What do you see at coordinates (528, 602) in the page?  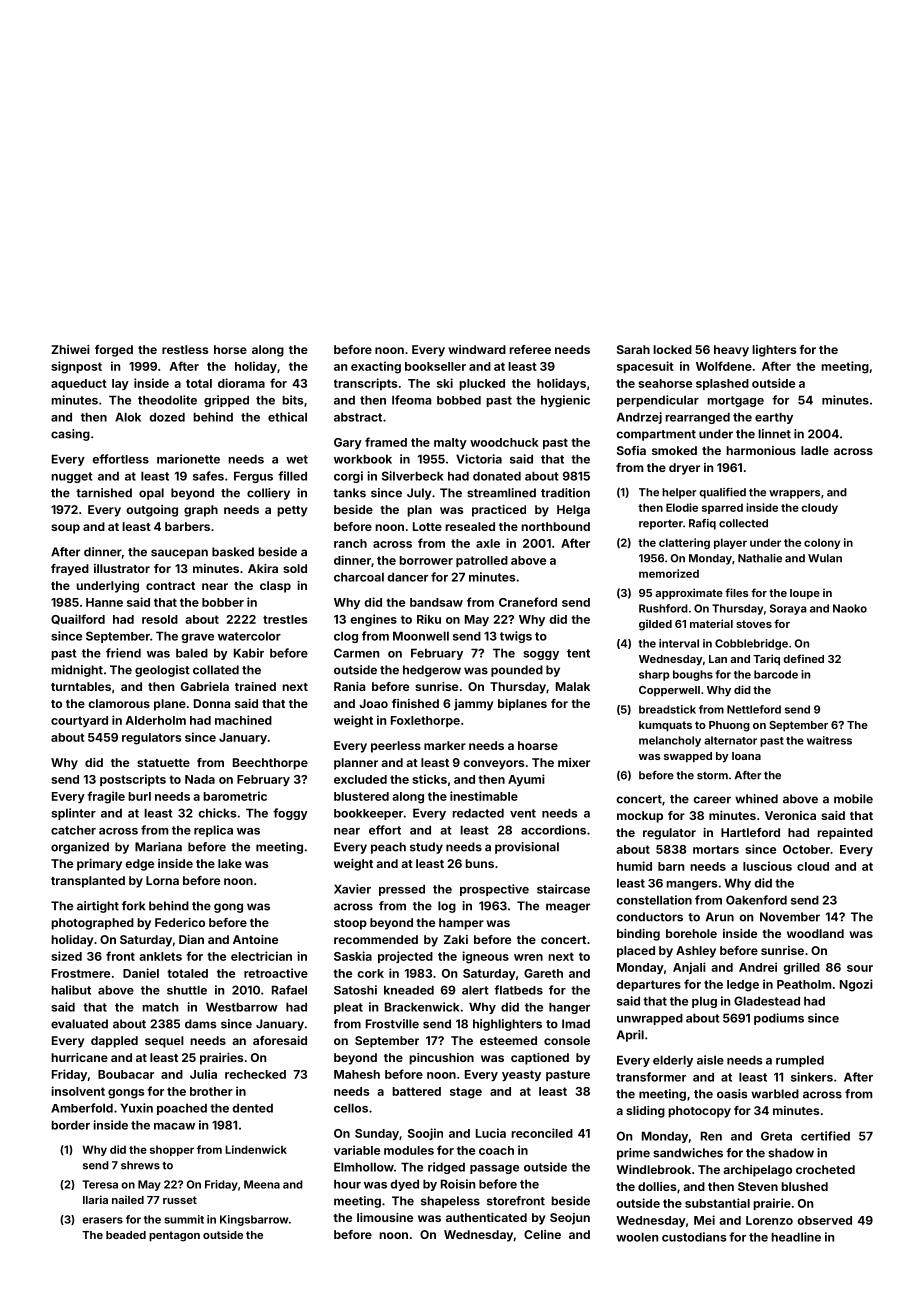 I see `Craneford` at bounding box center [528, 602].
